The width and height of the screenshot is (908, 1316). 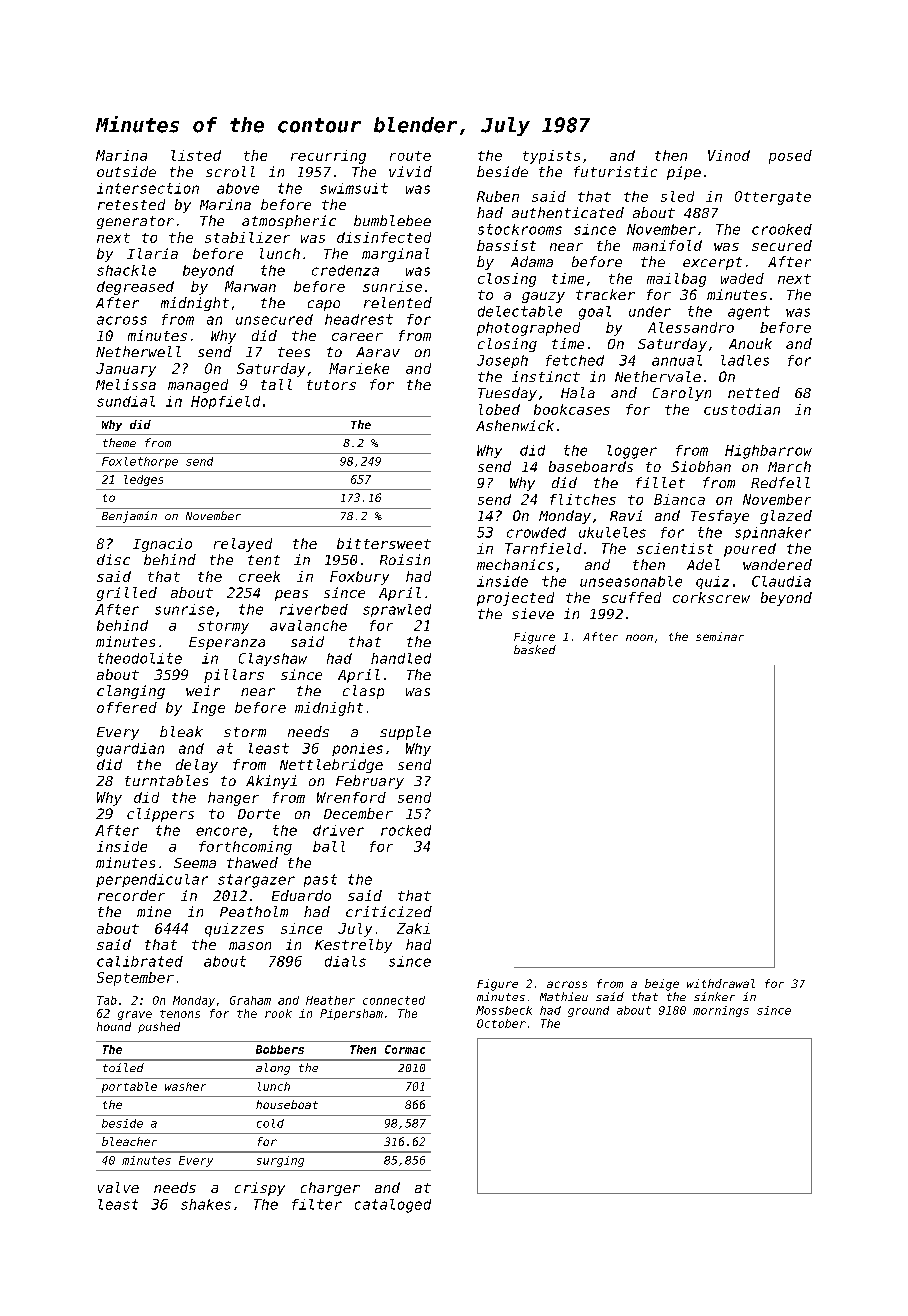 What do you see at coordinates (260, 1189) in the screenshot?
I see `crispy` at bounding box center [260, 1189].
